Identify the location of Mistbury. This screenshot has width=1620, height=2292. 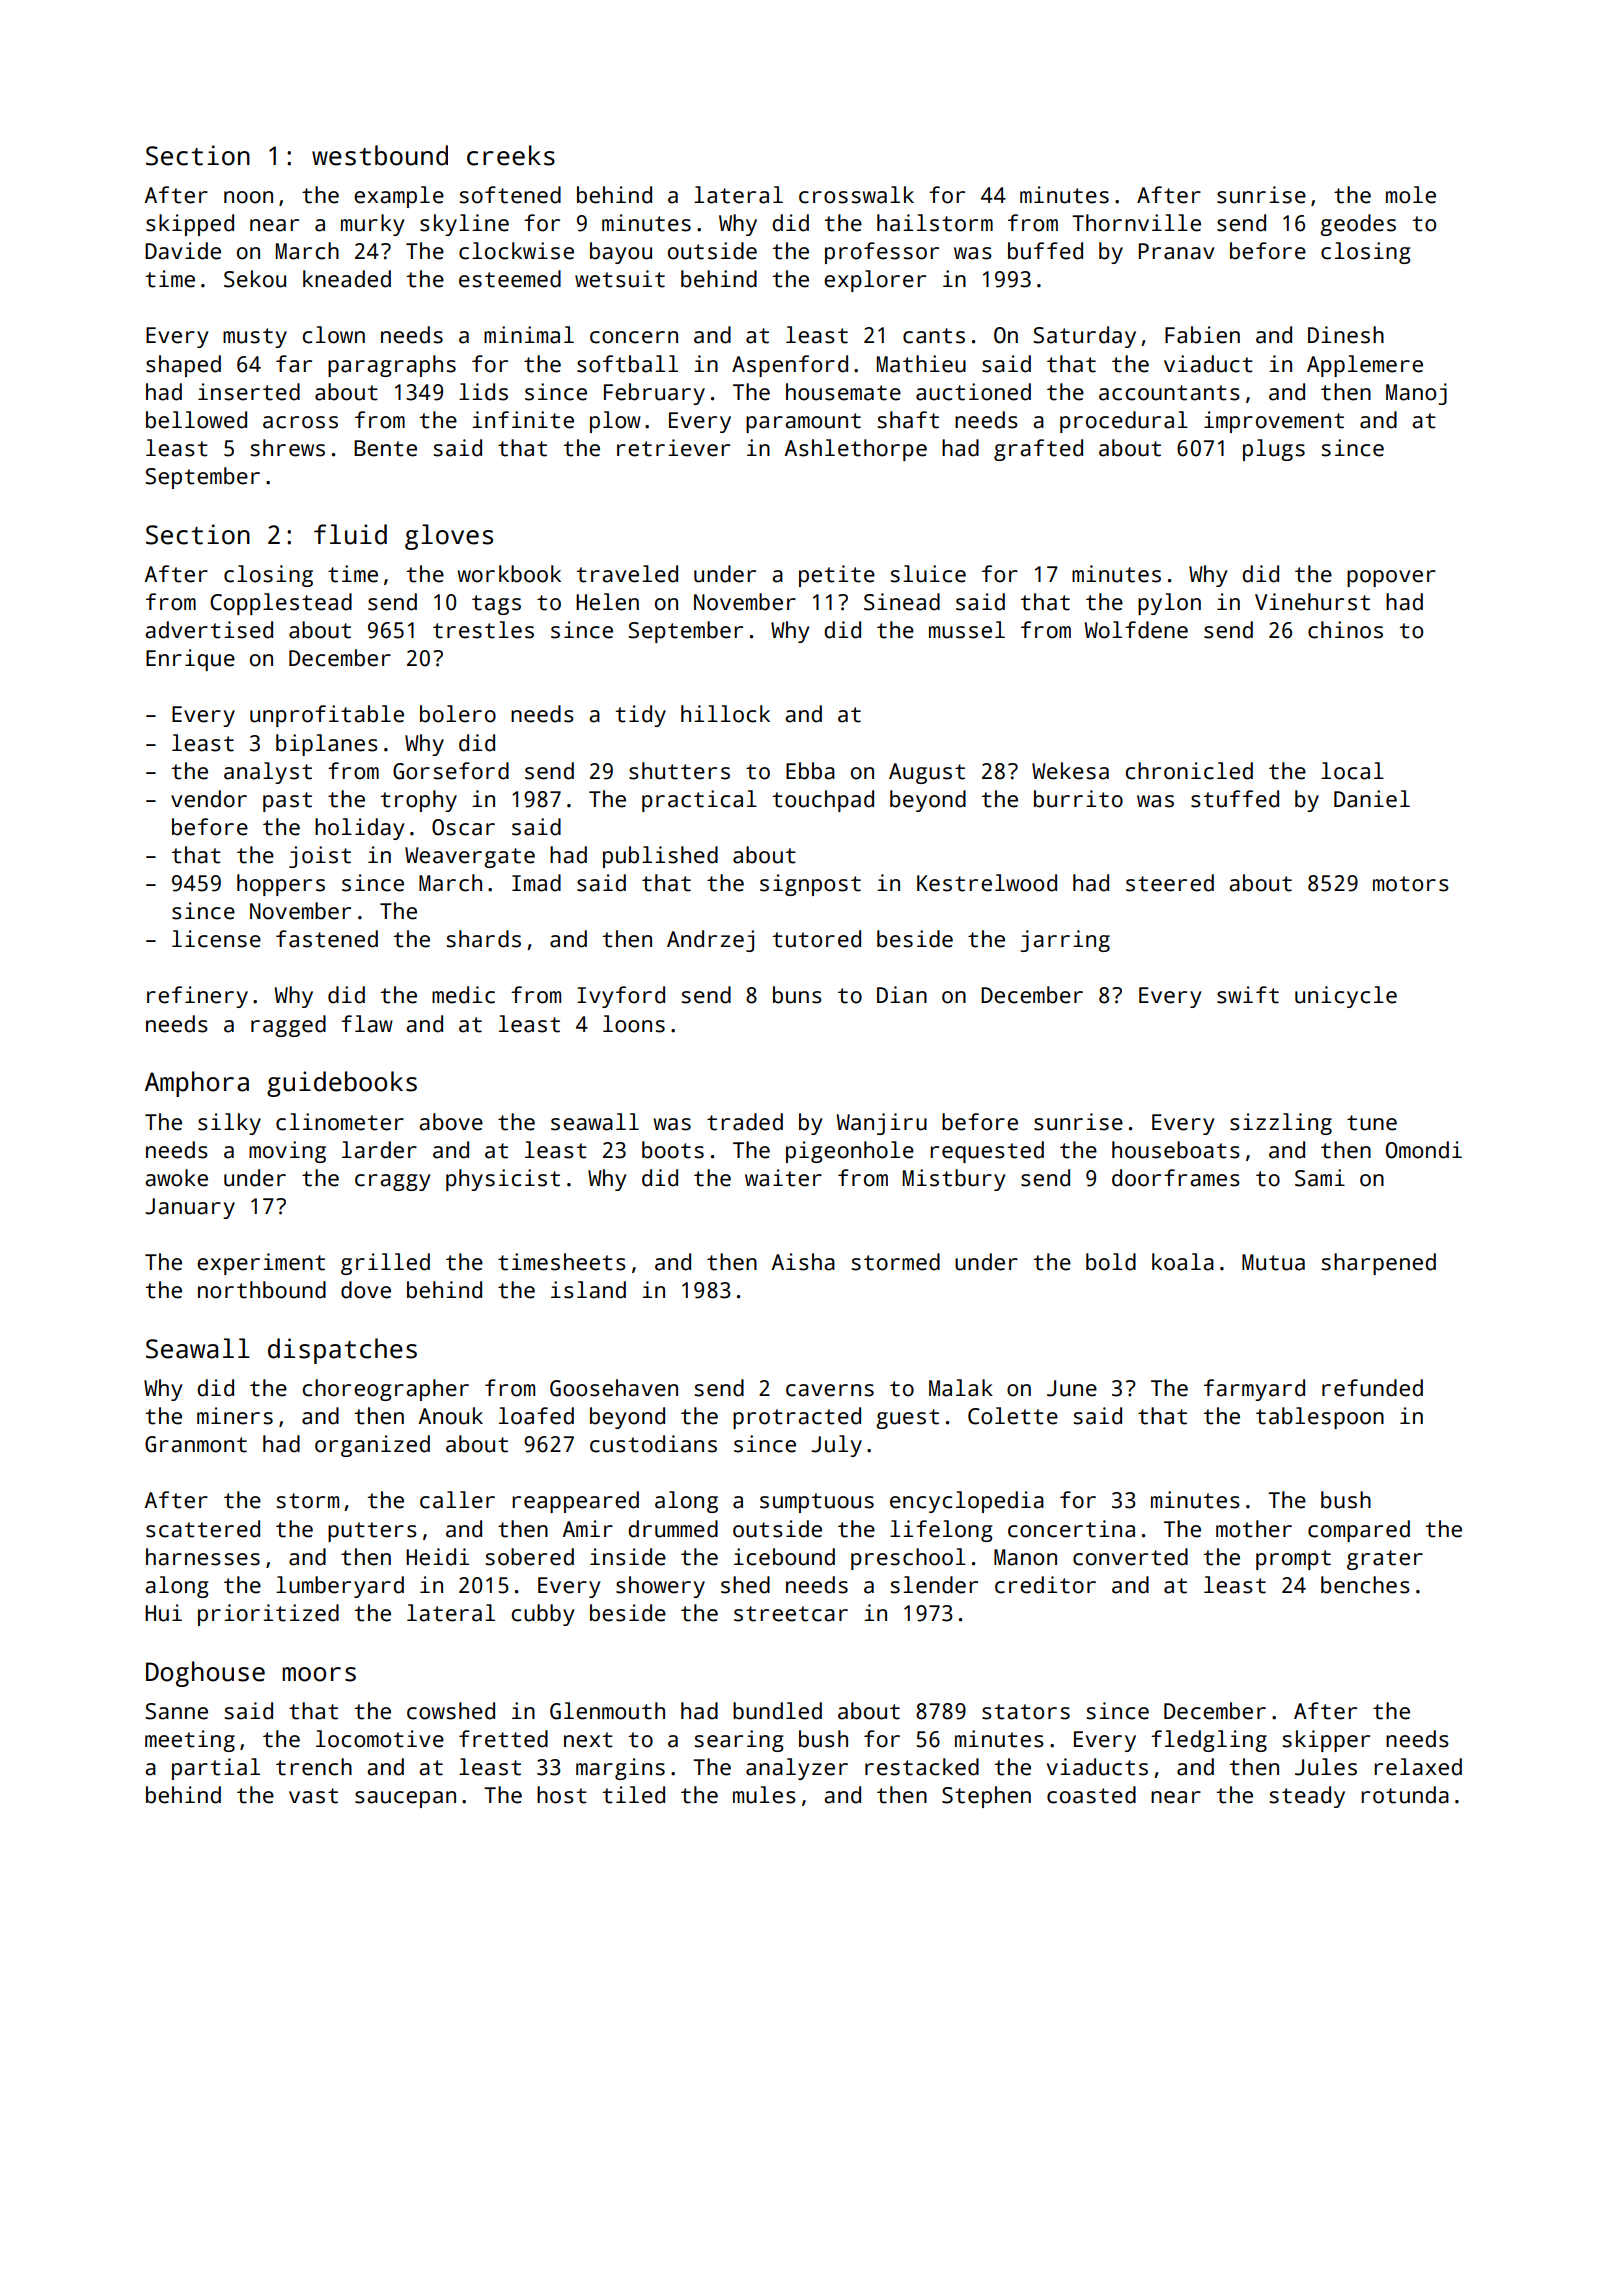
(954, 1180).
